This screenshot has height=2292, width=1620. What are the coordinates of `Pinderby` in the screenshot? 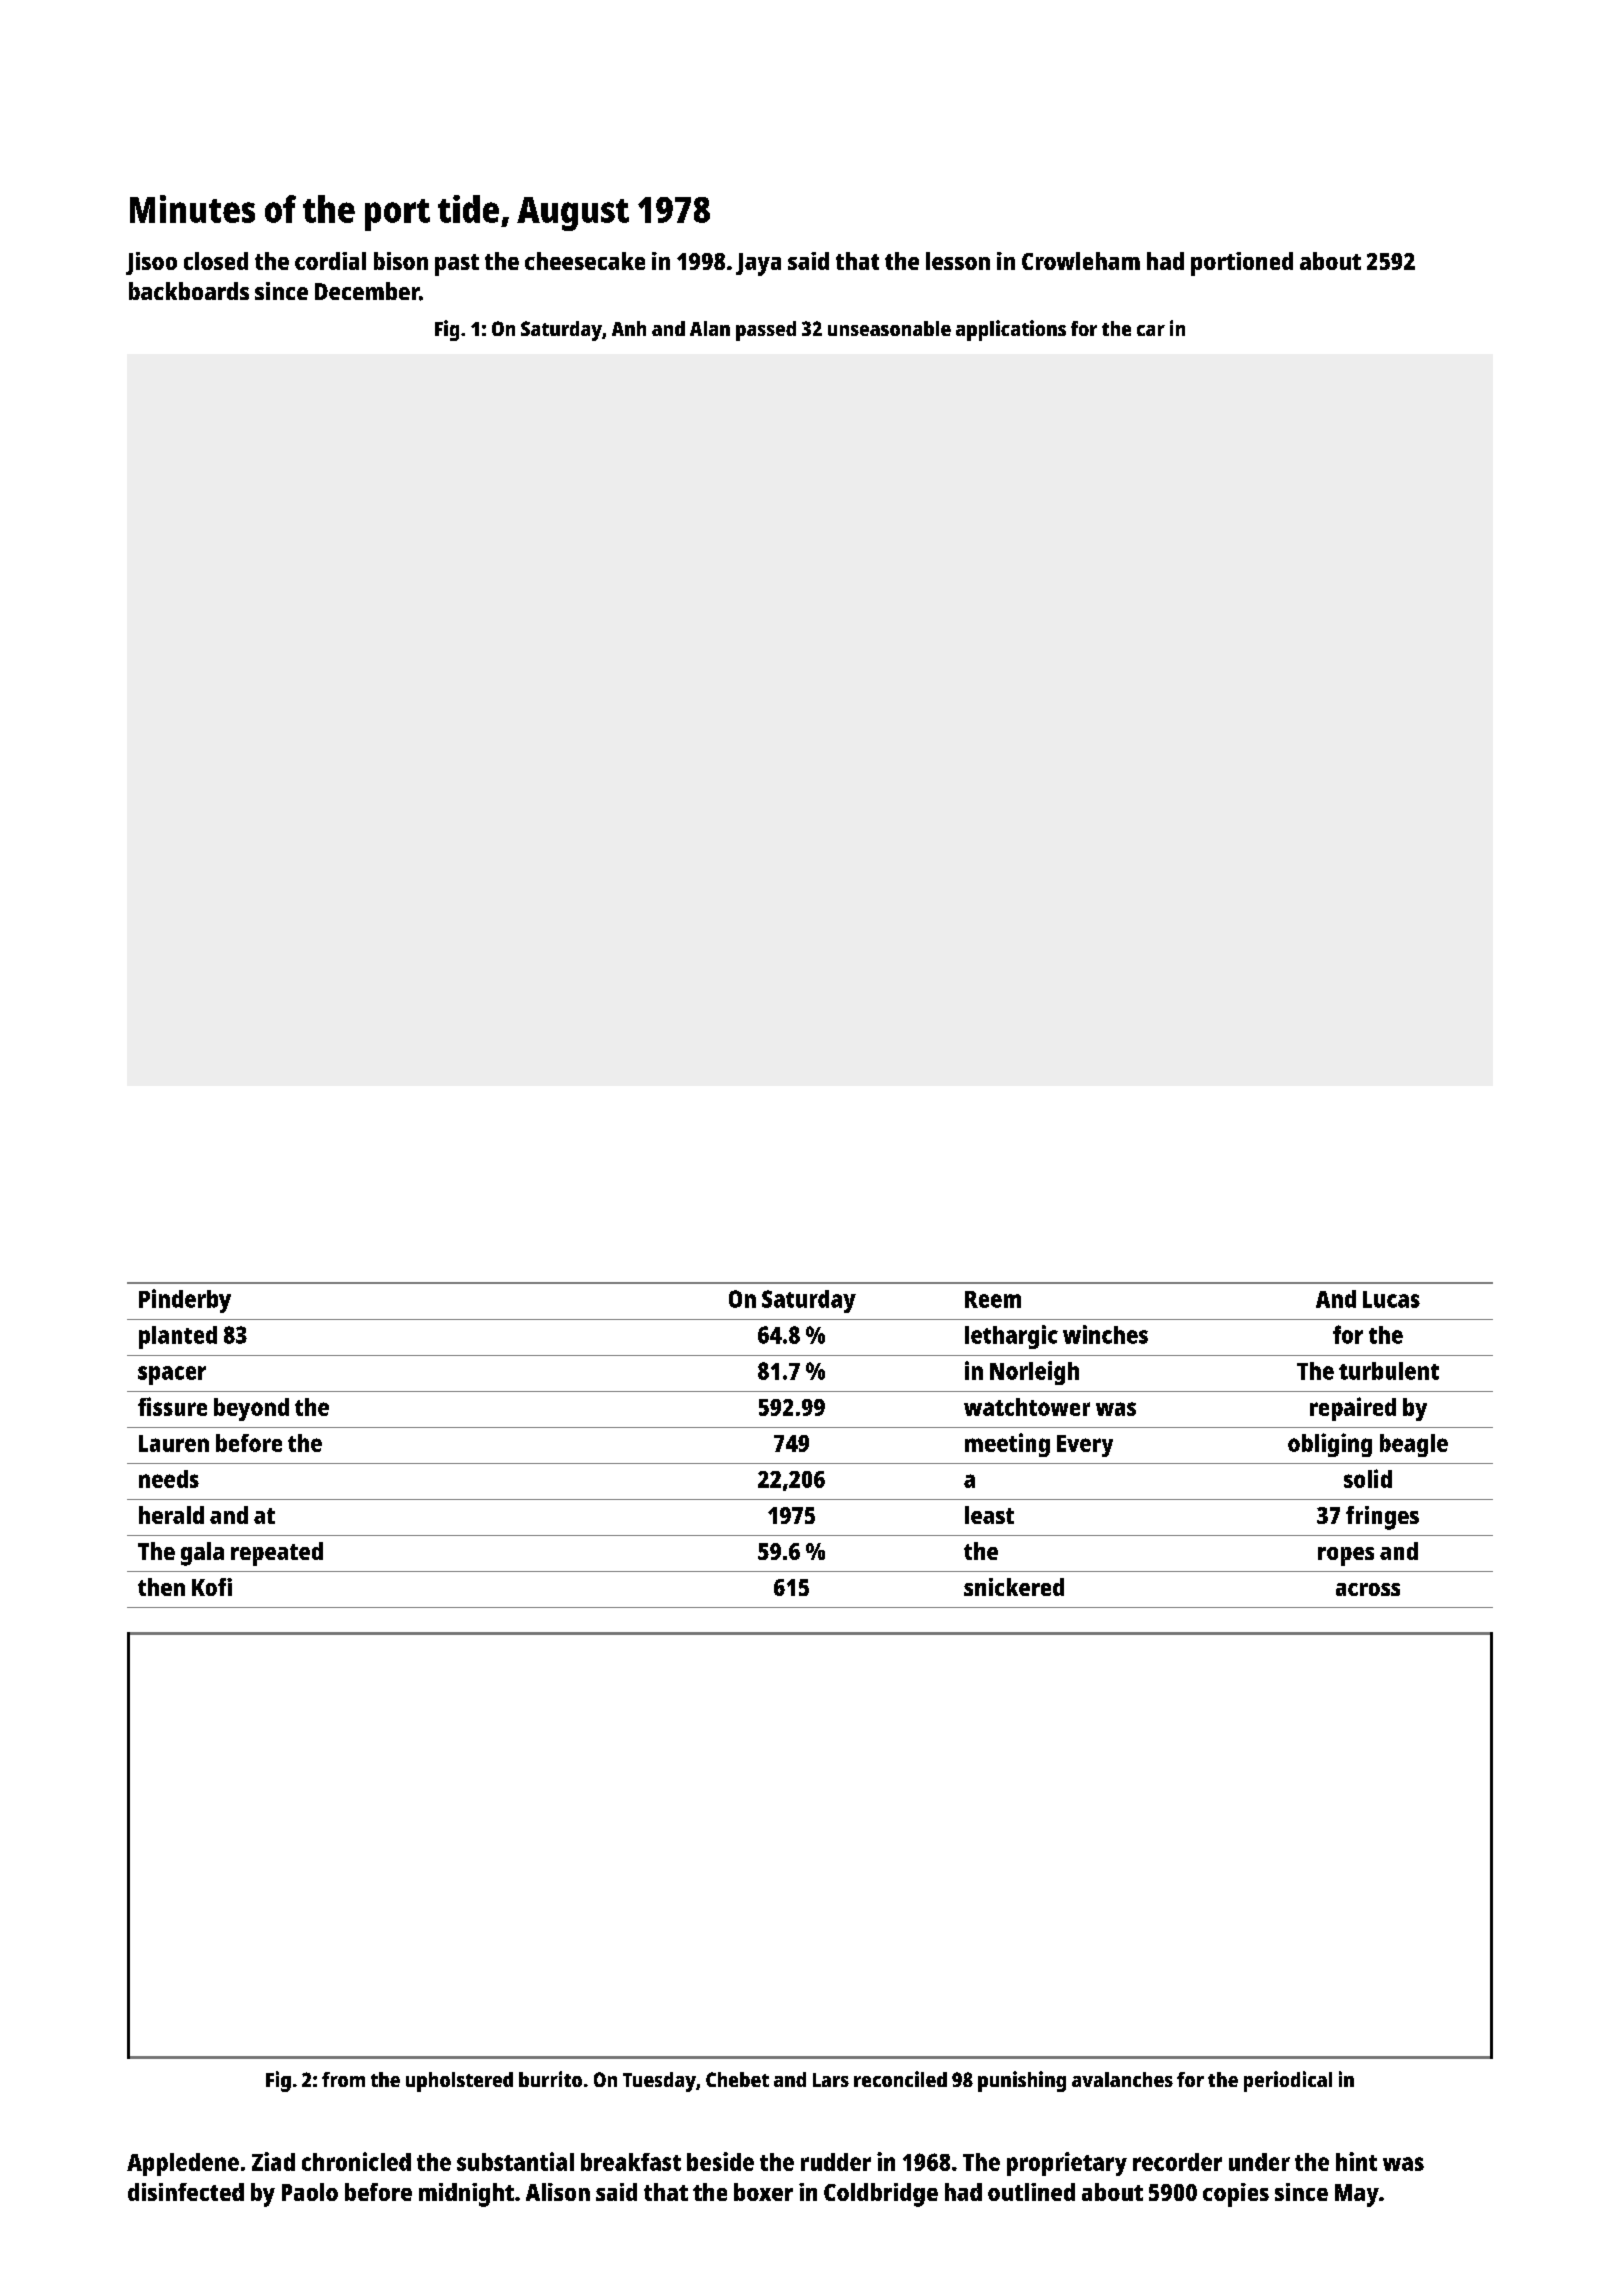 It's located at (185, 1301).
